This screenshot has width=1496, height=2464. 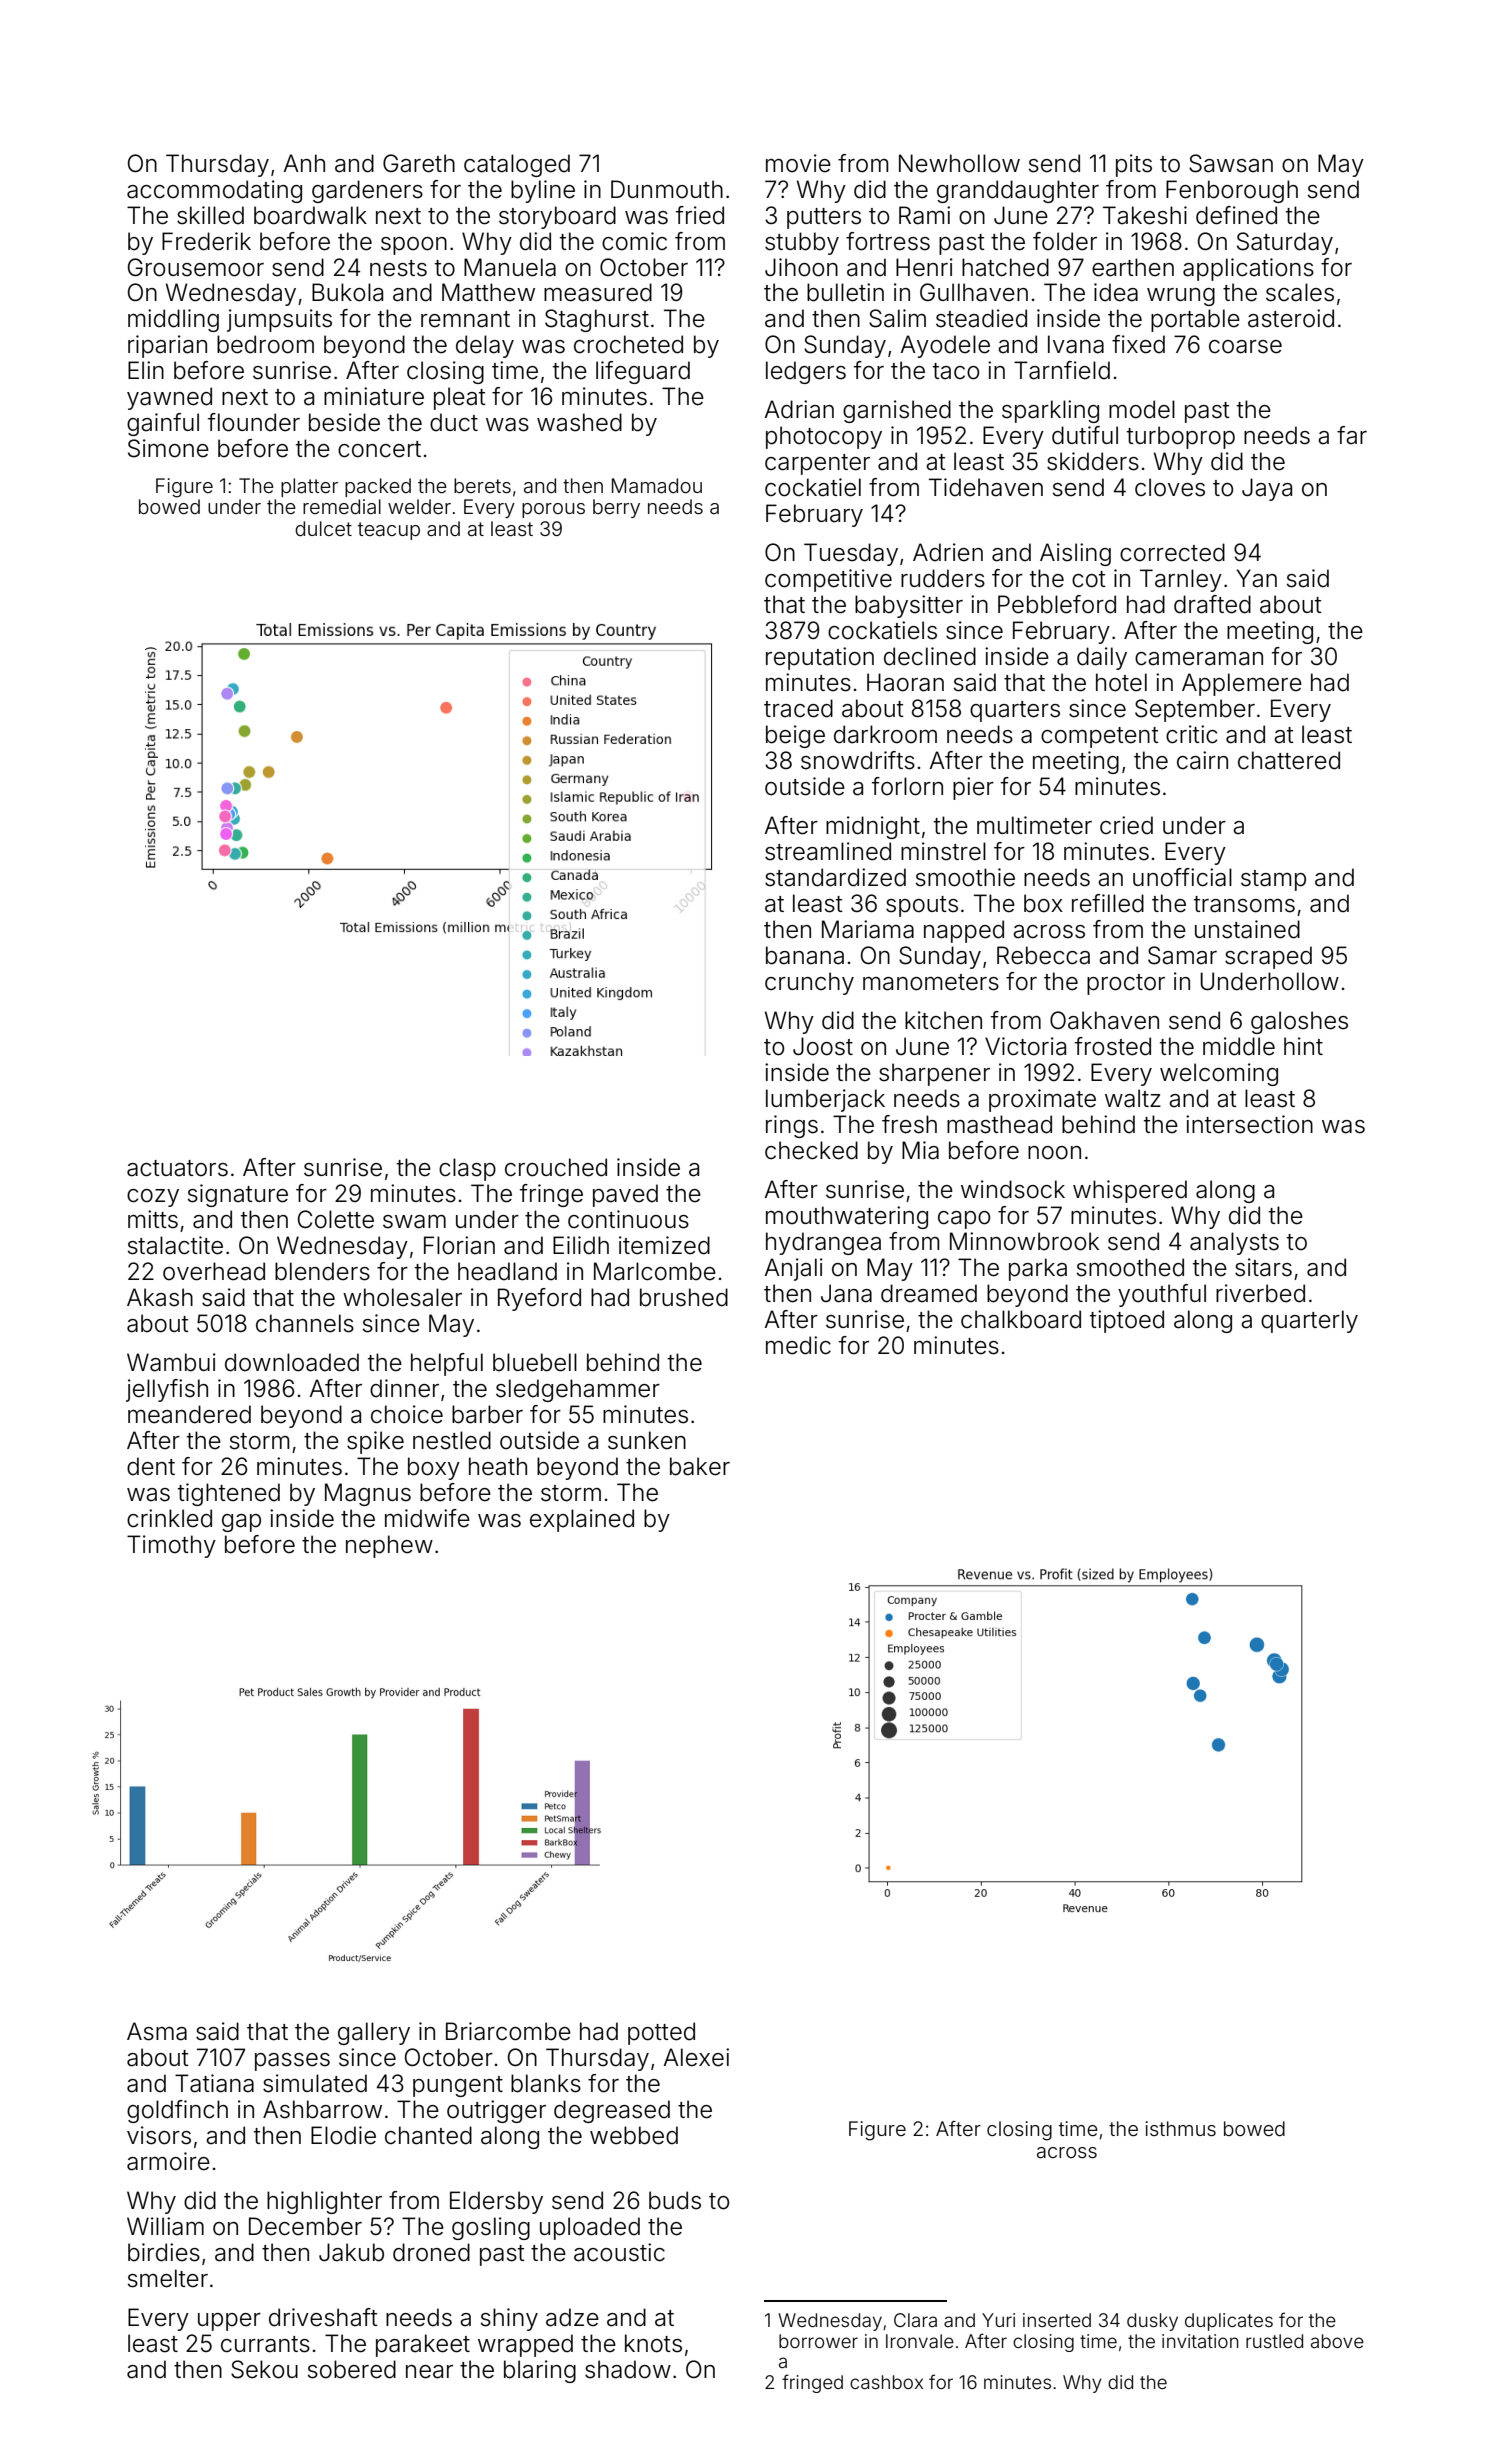 I want to click on movie, so click(x=798, y=163).
